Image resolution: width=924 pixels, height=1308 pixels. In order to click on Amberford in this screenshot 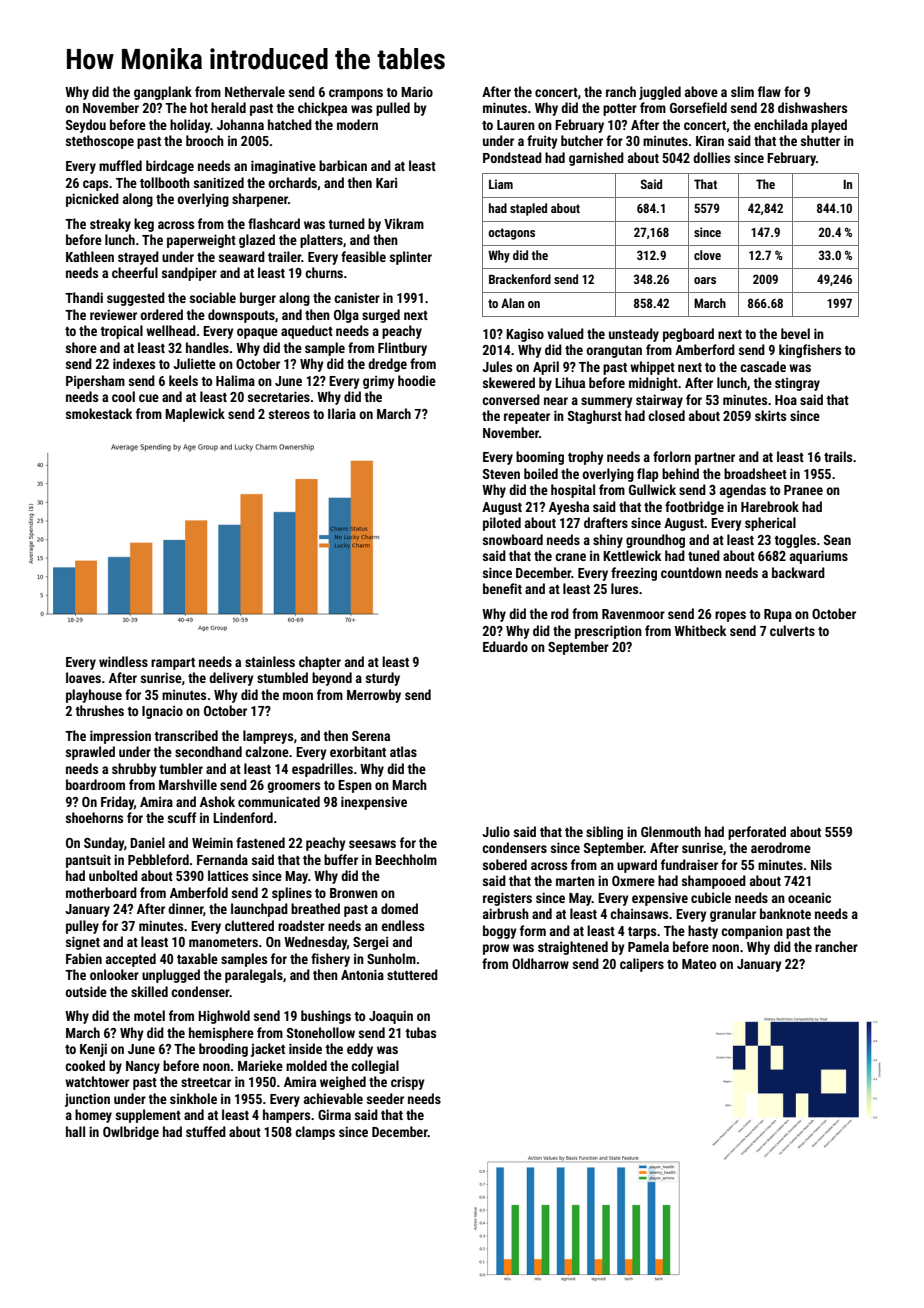, I will do `click(705, 349)`.
